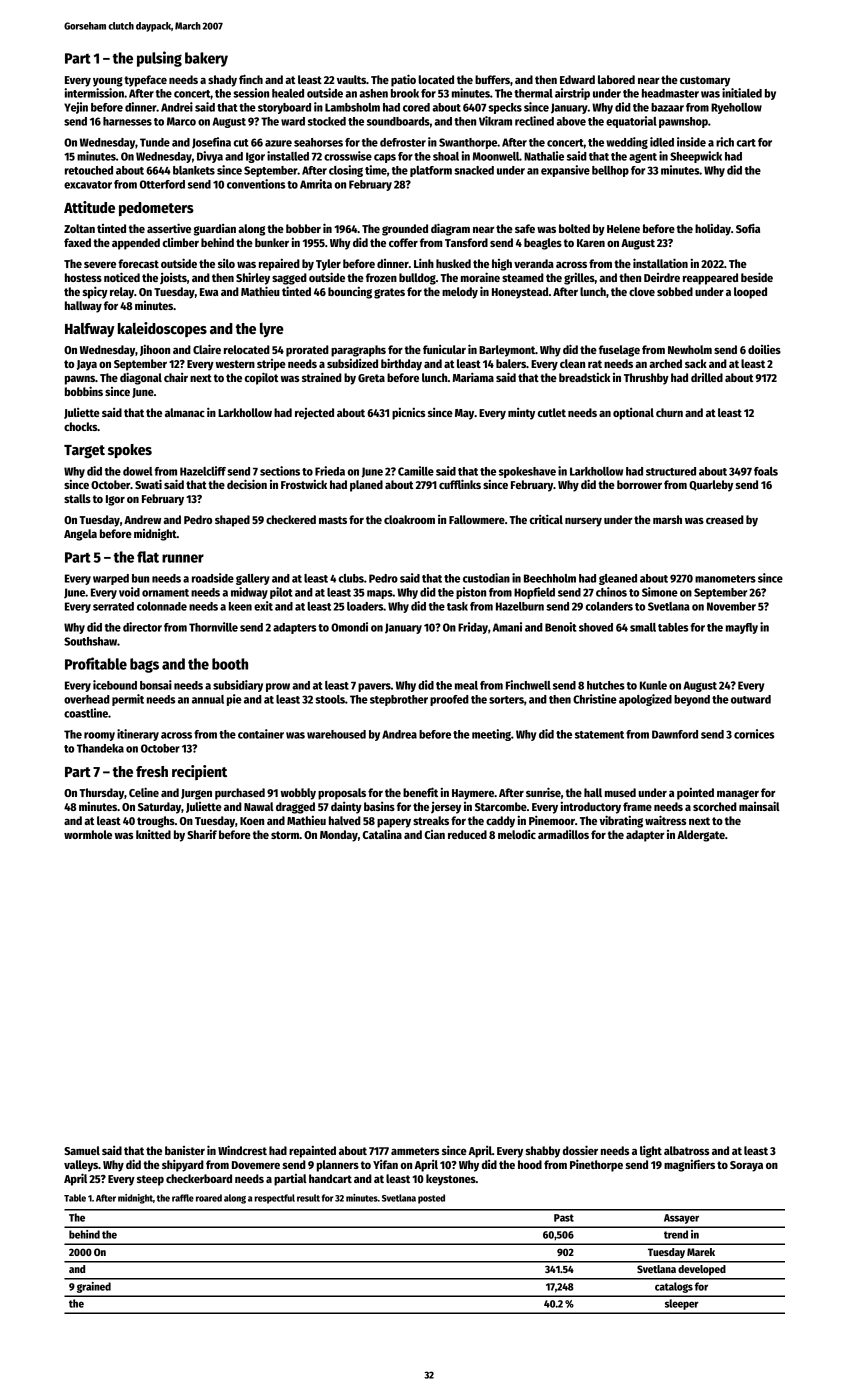 This screenshot has width=849, height=1400. I want to click on bazaar, so click(667, 107).
